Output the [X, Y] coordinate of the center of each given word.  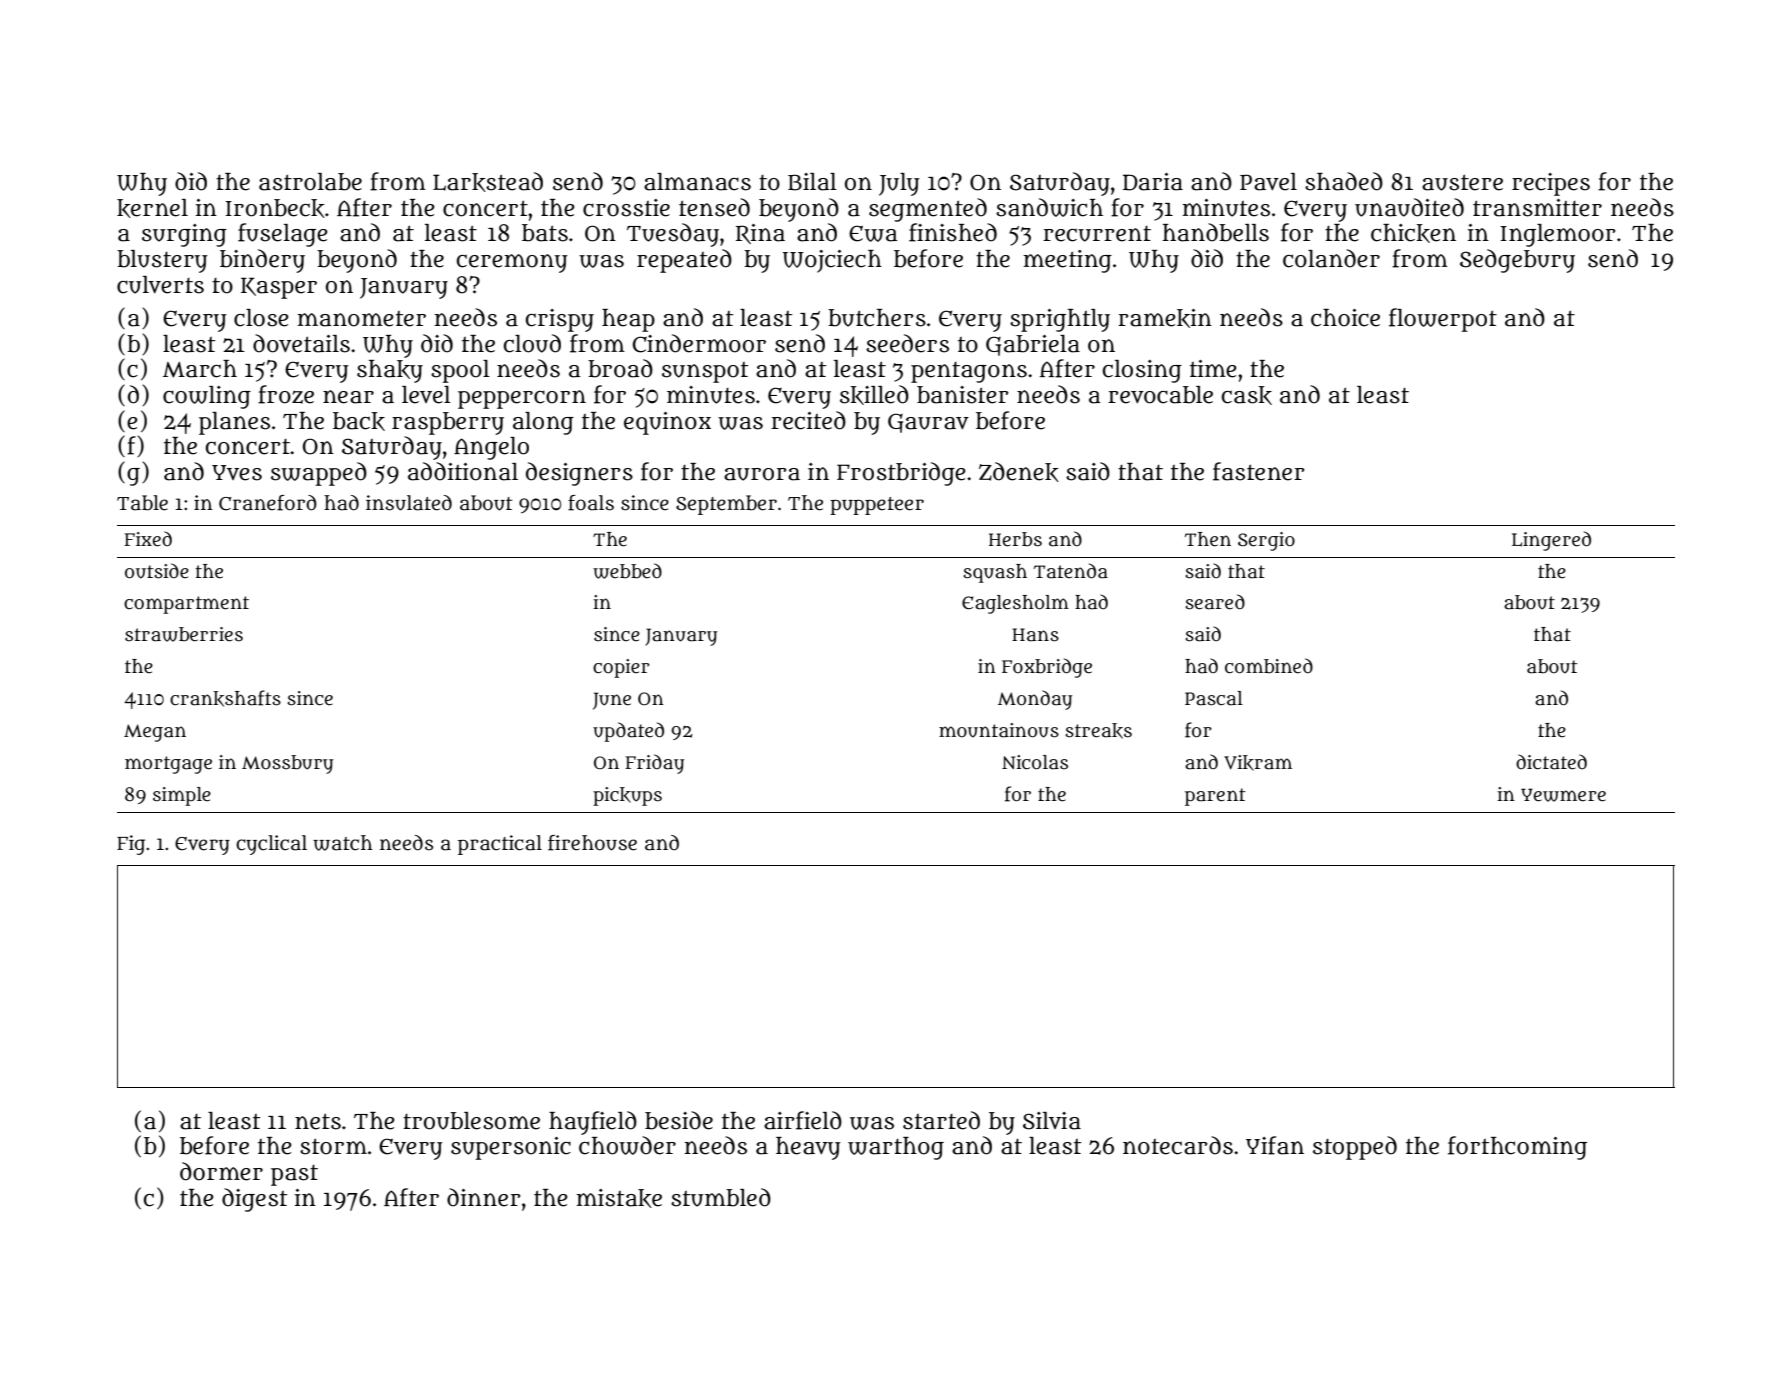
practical [500, 845]
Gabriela [1033, 345]
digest [254, 1200]
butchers [877, 318]
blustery [162, 261]
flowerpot [1443, 320]
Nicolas [1035, 762]
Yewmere [1563, 795]
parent [1215, 797]
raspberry [448, 423]
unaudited [1409, 207]
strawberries [184, 634]
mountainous [999, 730]
